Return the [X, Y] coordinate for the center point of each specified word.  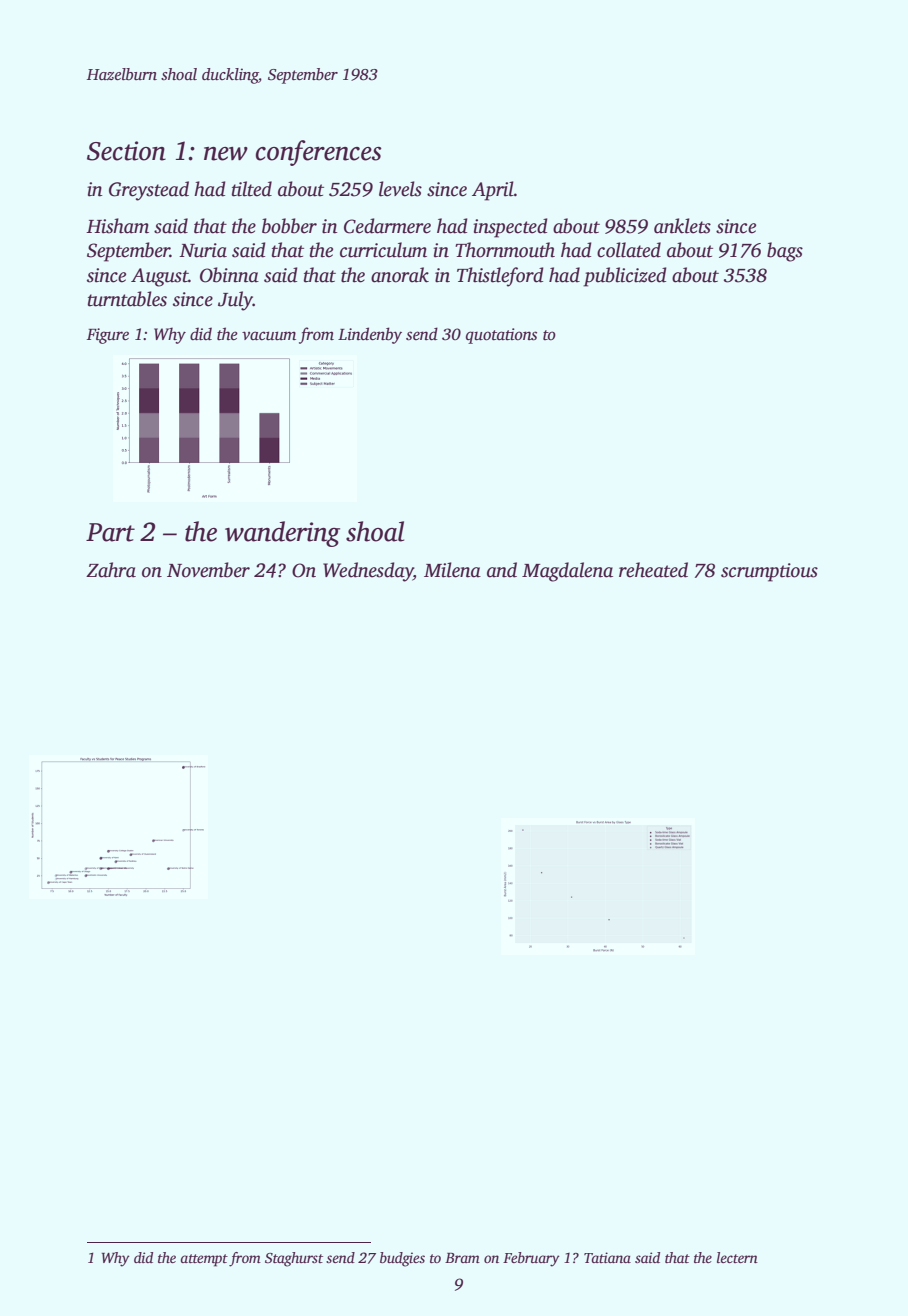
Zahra [111, 570]
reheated [653, 570]
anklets [682, 226]
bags [785, 252]
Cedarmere [387, 226]
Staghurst [294, 1259]
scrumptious [769, 572]
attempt [204, 1260]
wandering [282, 534]
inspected [510, 228]
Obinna [229, 275]
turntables [127, 299]
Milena [452, 570]
